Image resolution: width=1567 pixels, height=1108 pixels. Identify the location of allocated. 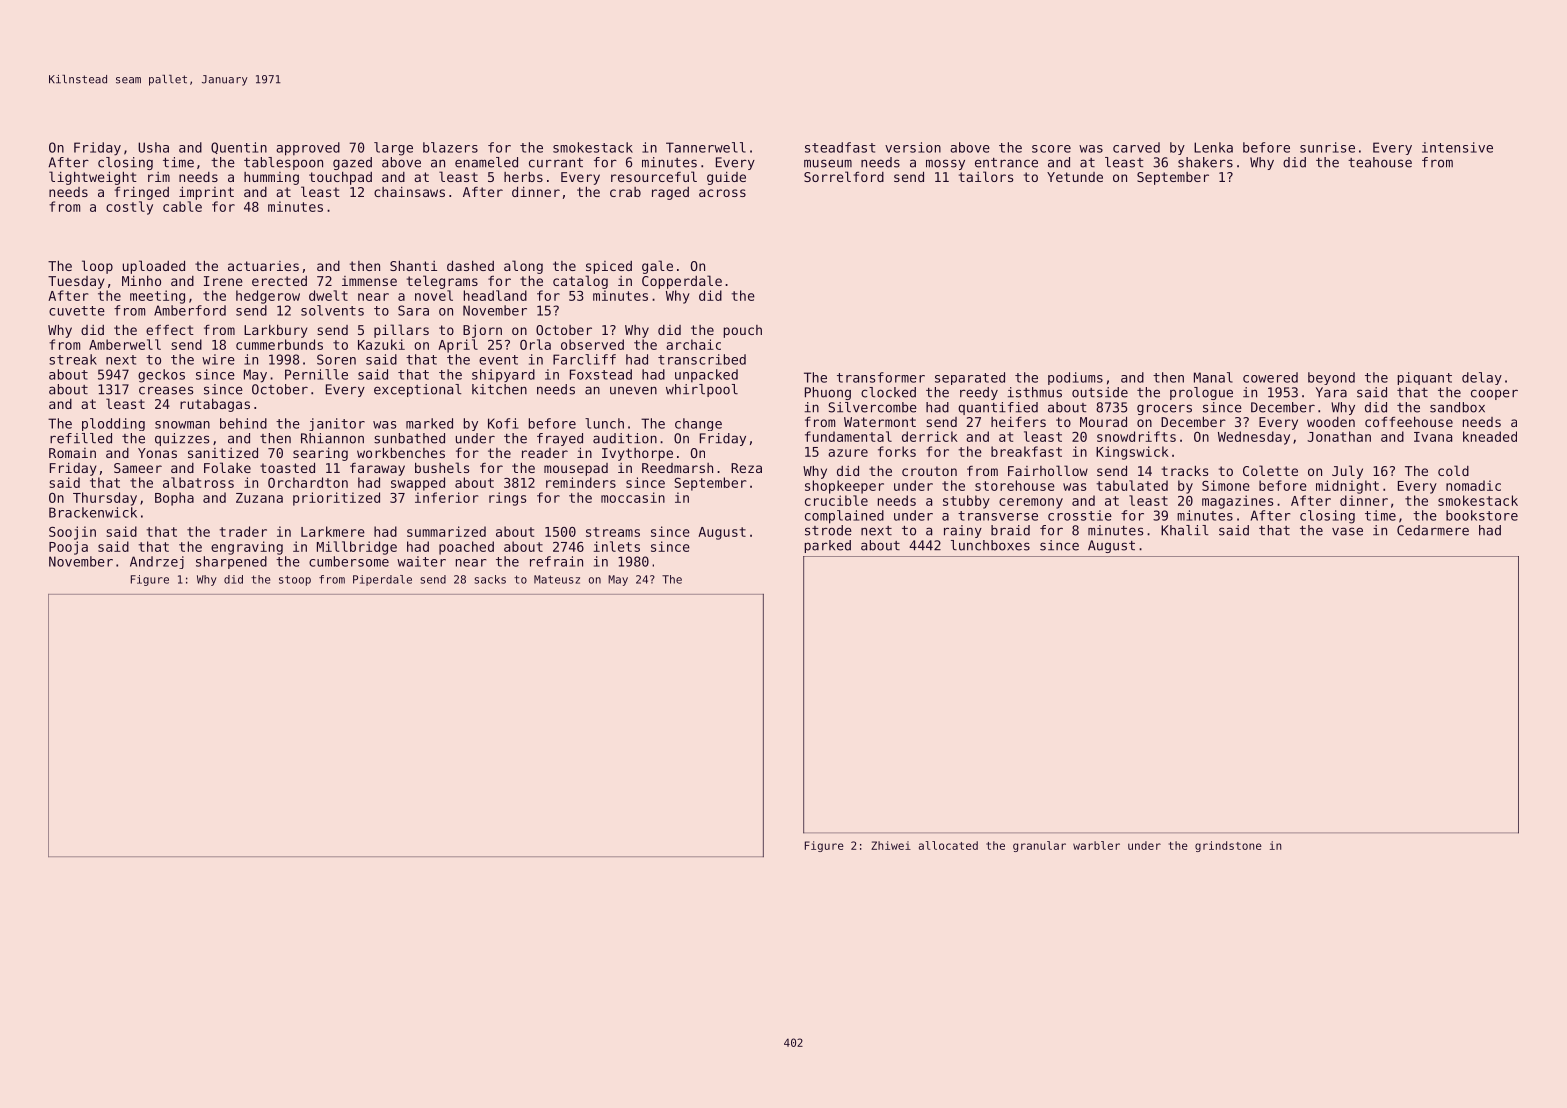
(948, 845).
